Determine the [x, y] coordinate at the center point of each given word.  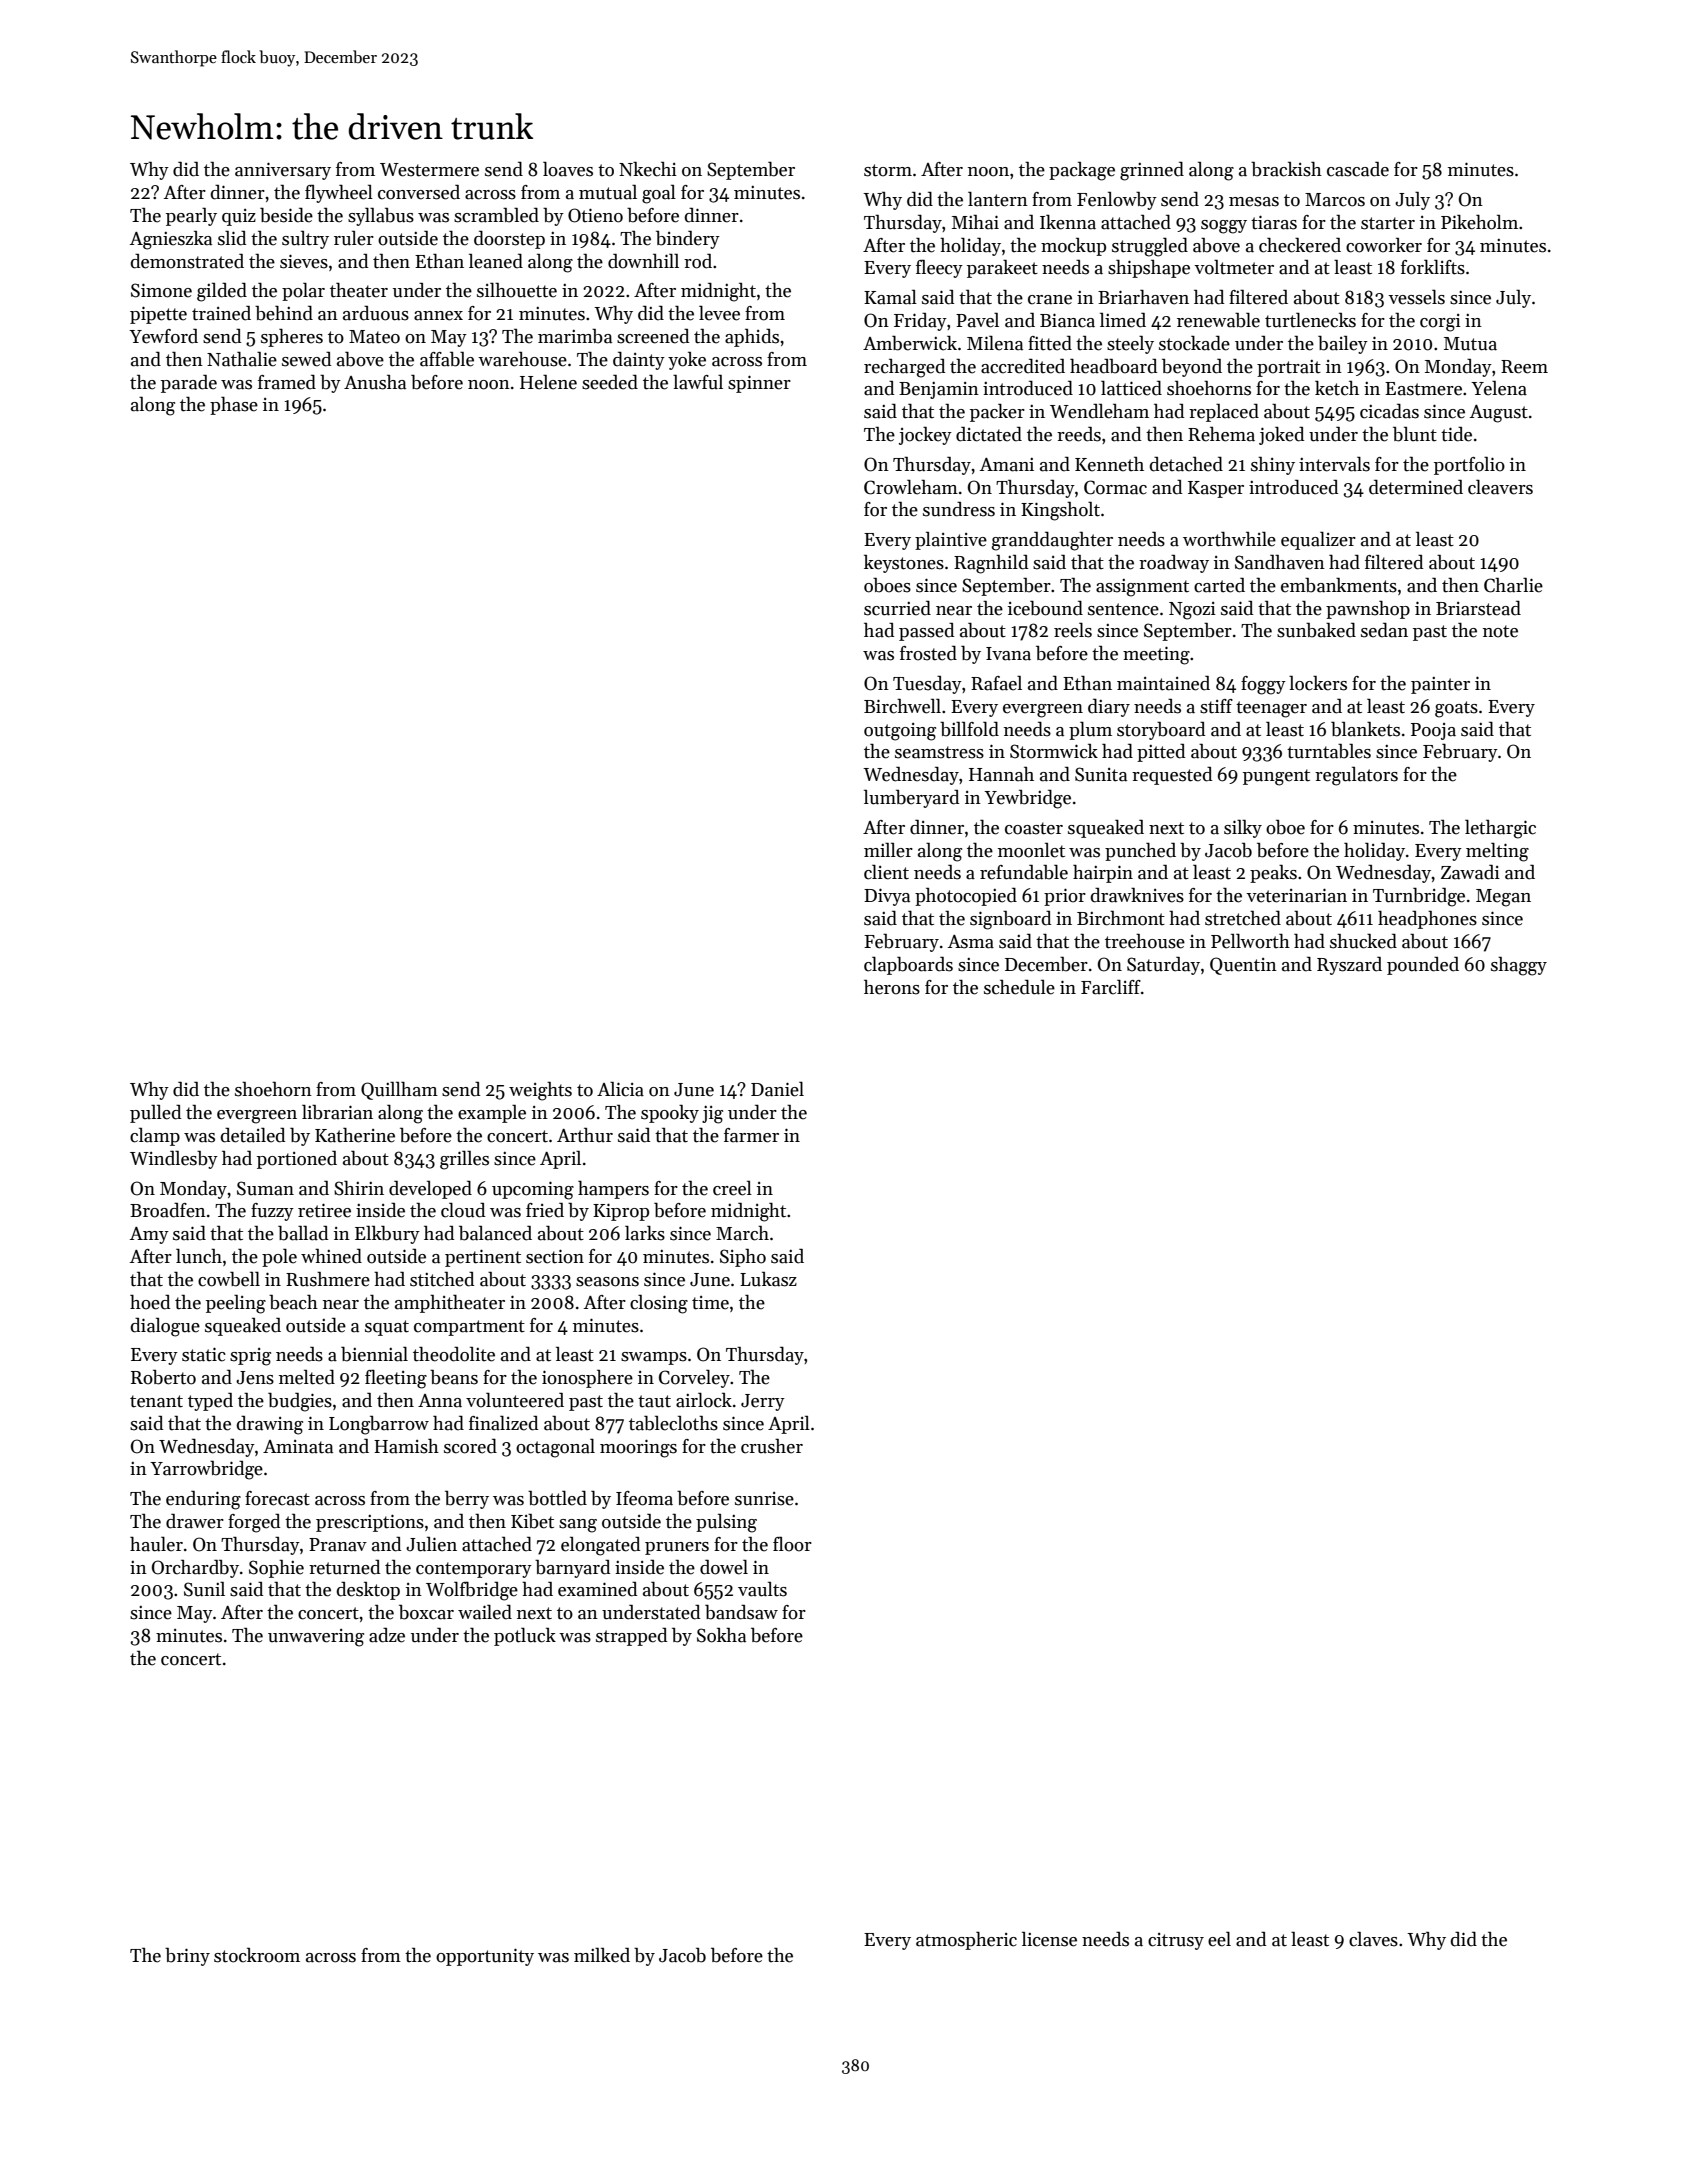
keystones [904, 563]
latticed [1131, 388]
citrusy [1176, 1941]
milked [602, 1955]
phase [234, 406]
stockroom [257, 1955]
